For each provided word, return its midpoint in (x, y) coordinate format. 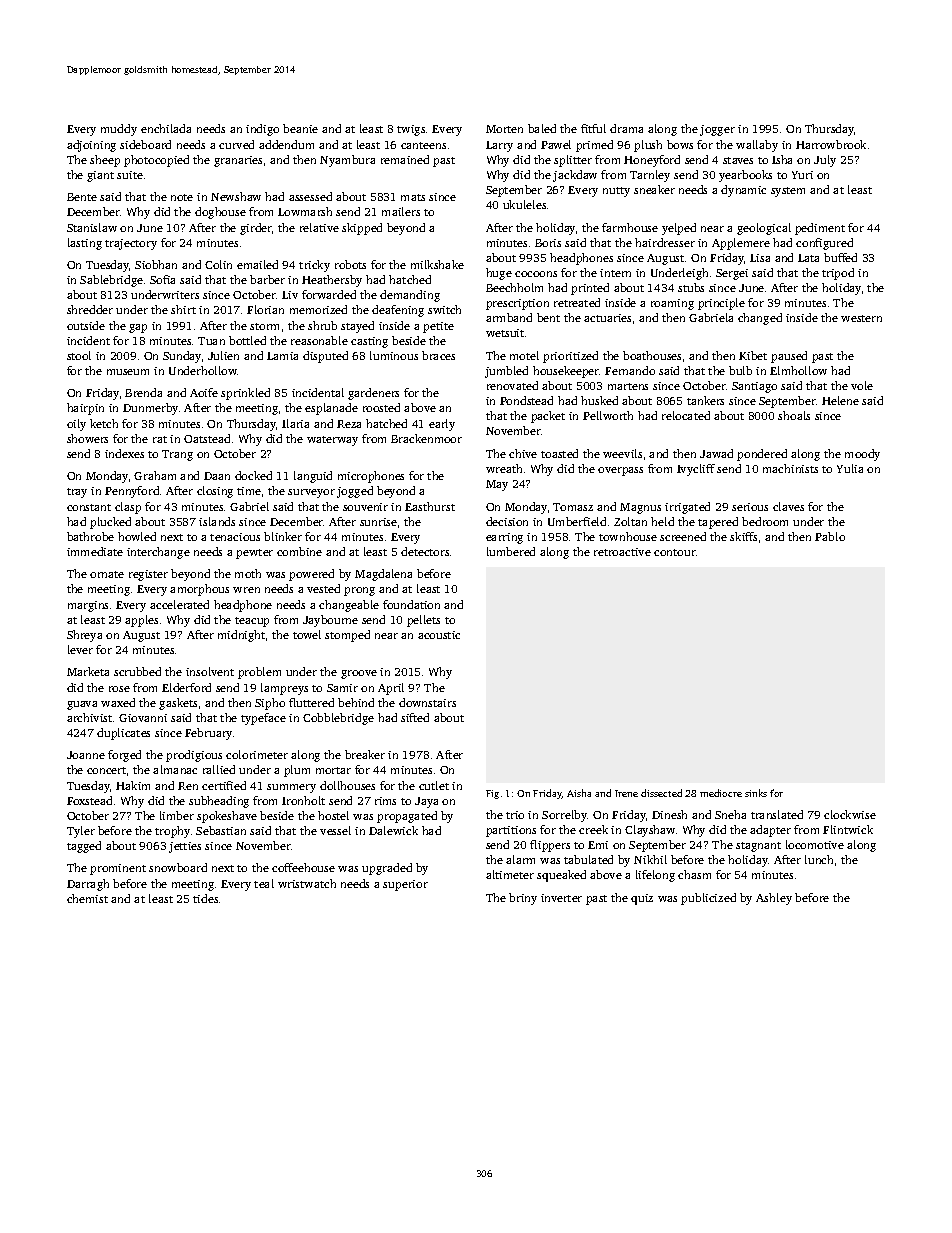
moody (862, 455)
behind (356, 702)
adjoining (91, 146)
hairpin (85, 409)
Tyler (81, 832)
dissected (661, 793)
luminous (394, 355)
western (861, 318)
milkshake (437, 264)
